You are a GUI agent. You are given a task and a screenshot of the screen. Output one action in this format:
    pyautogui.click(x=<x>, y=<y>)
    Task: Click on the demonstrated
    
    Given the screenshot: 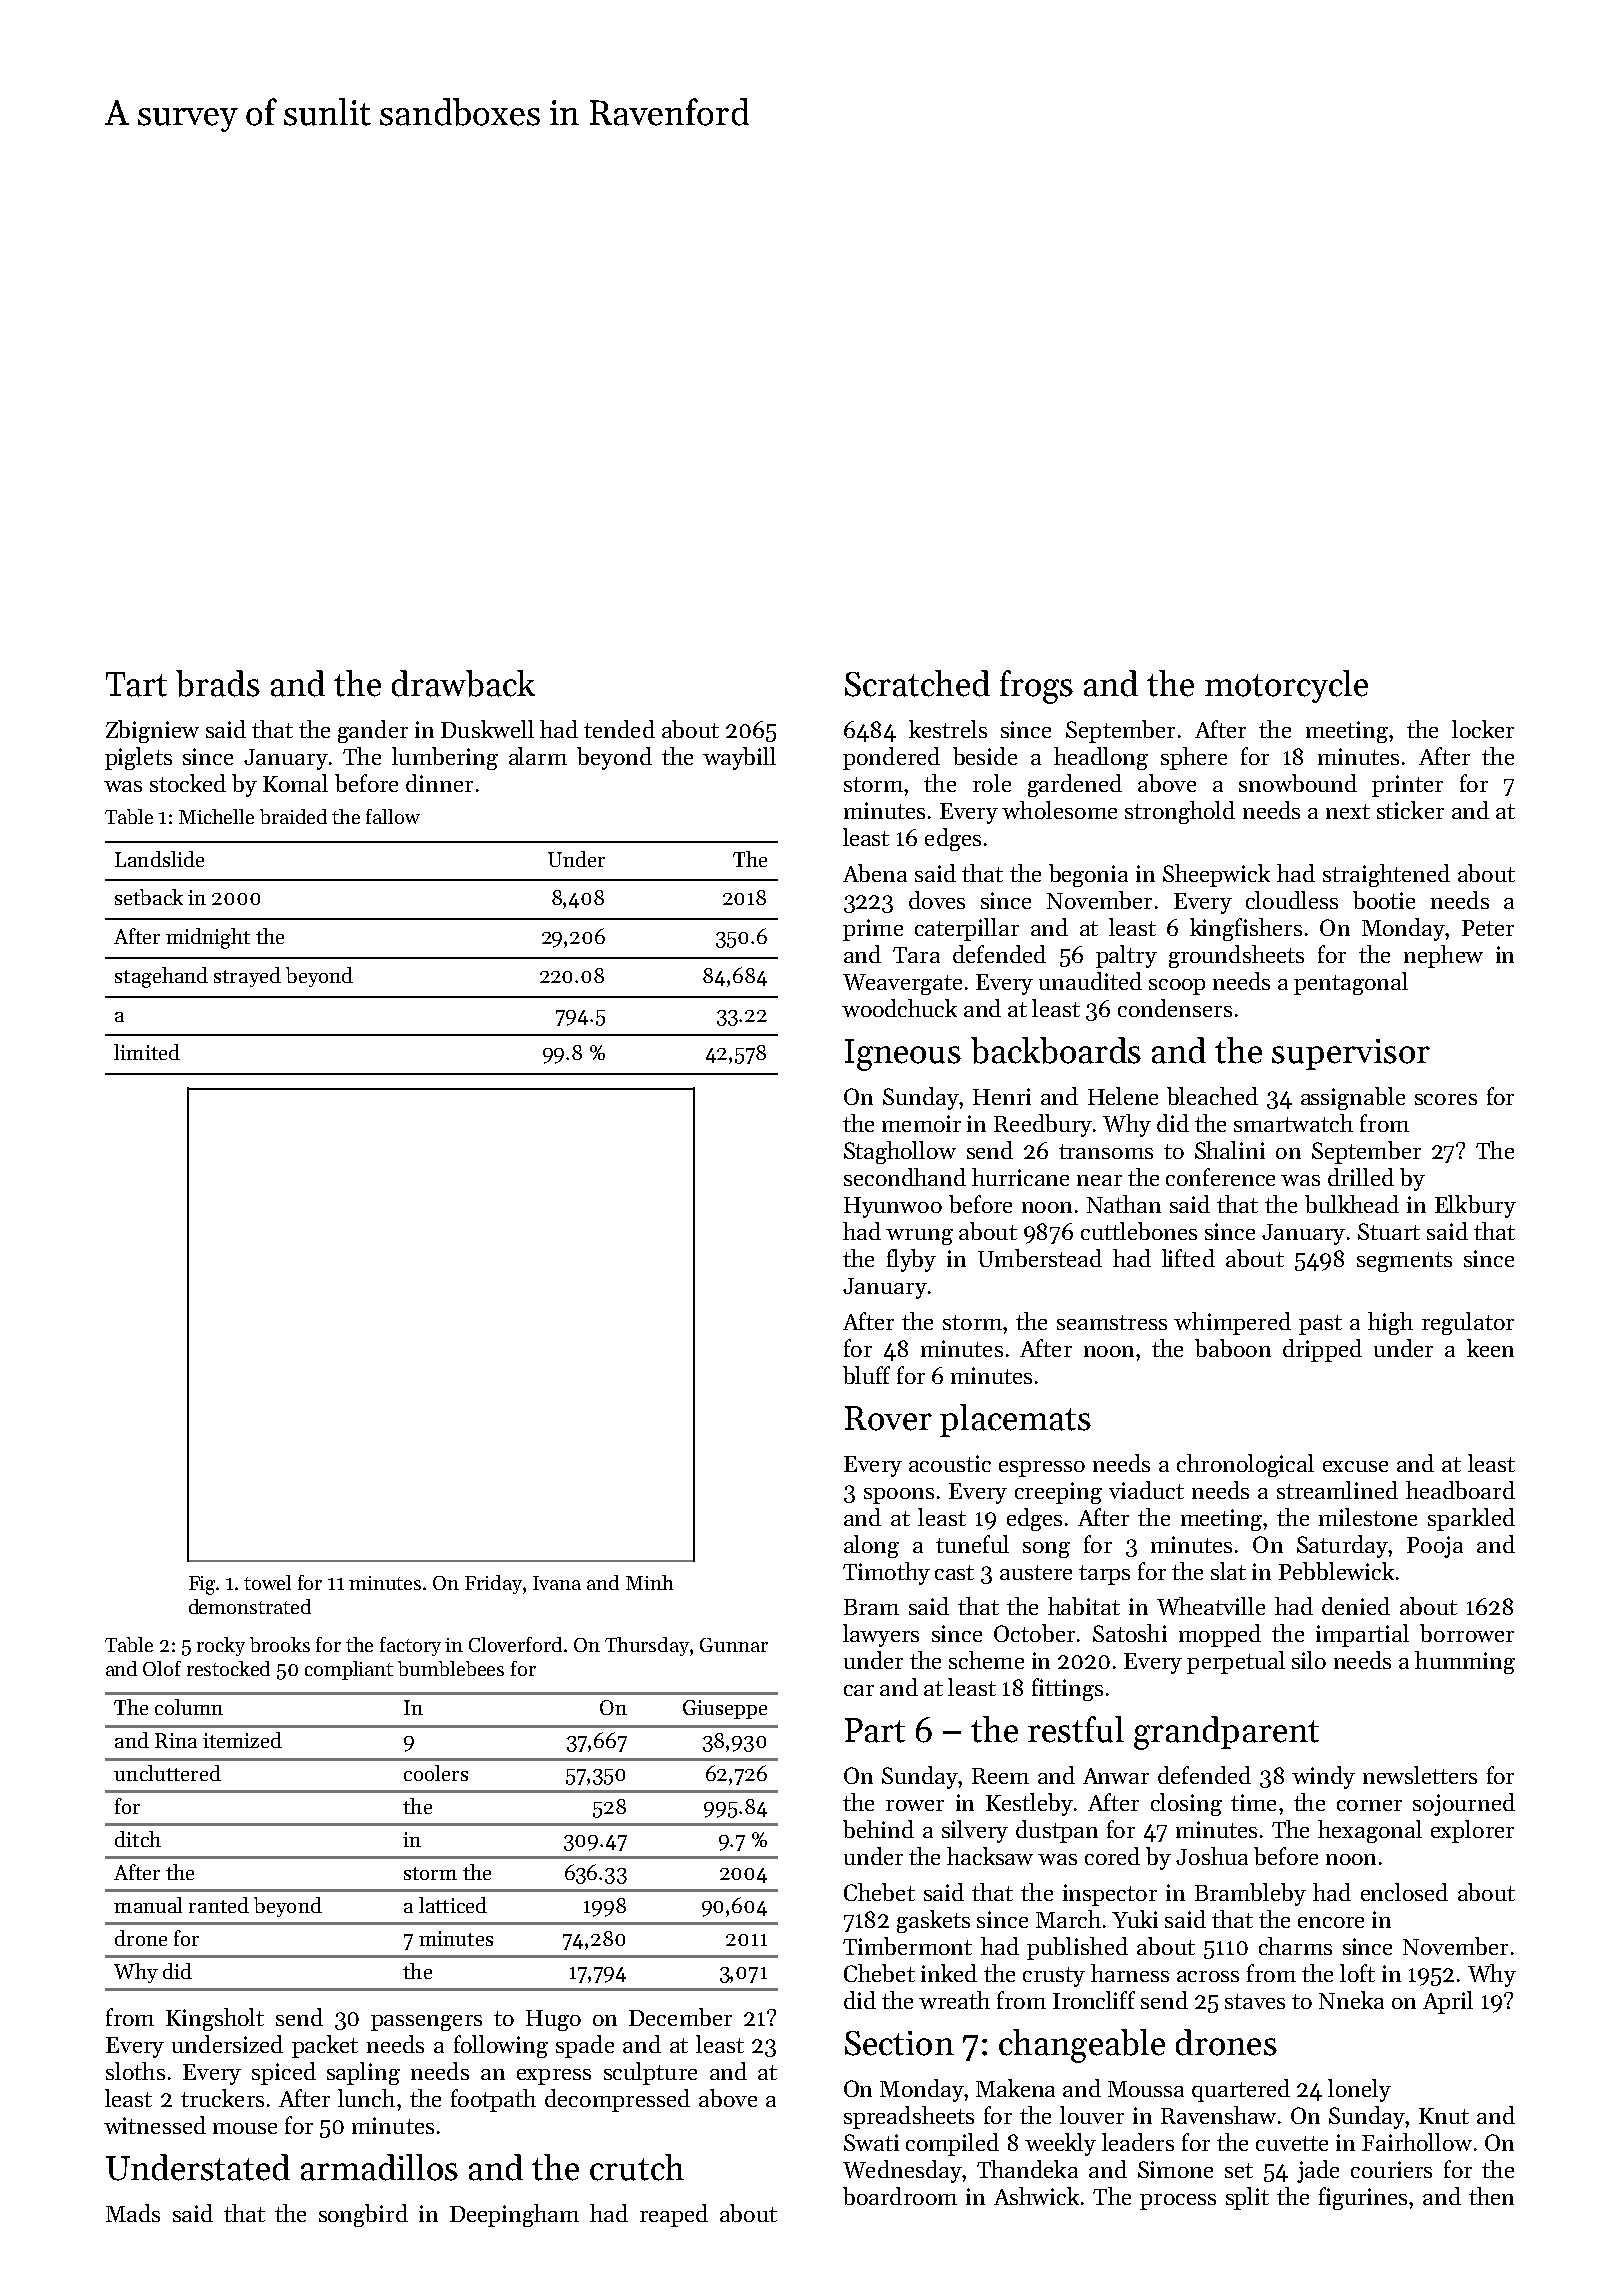 What is the action you would take?
    pyautogui.click(x=250, y=1606)
